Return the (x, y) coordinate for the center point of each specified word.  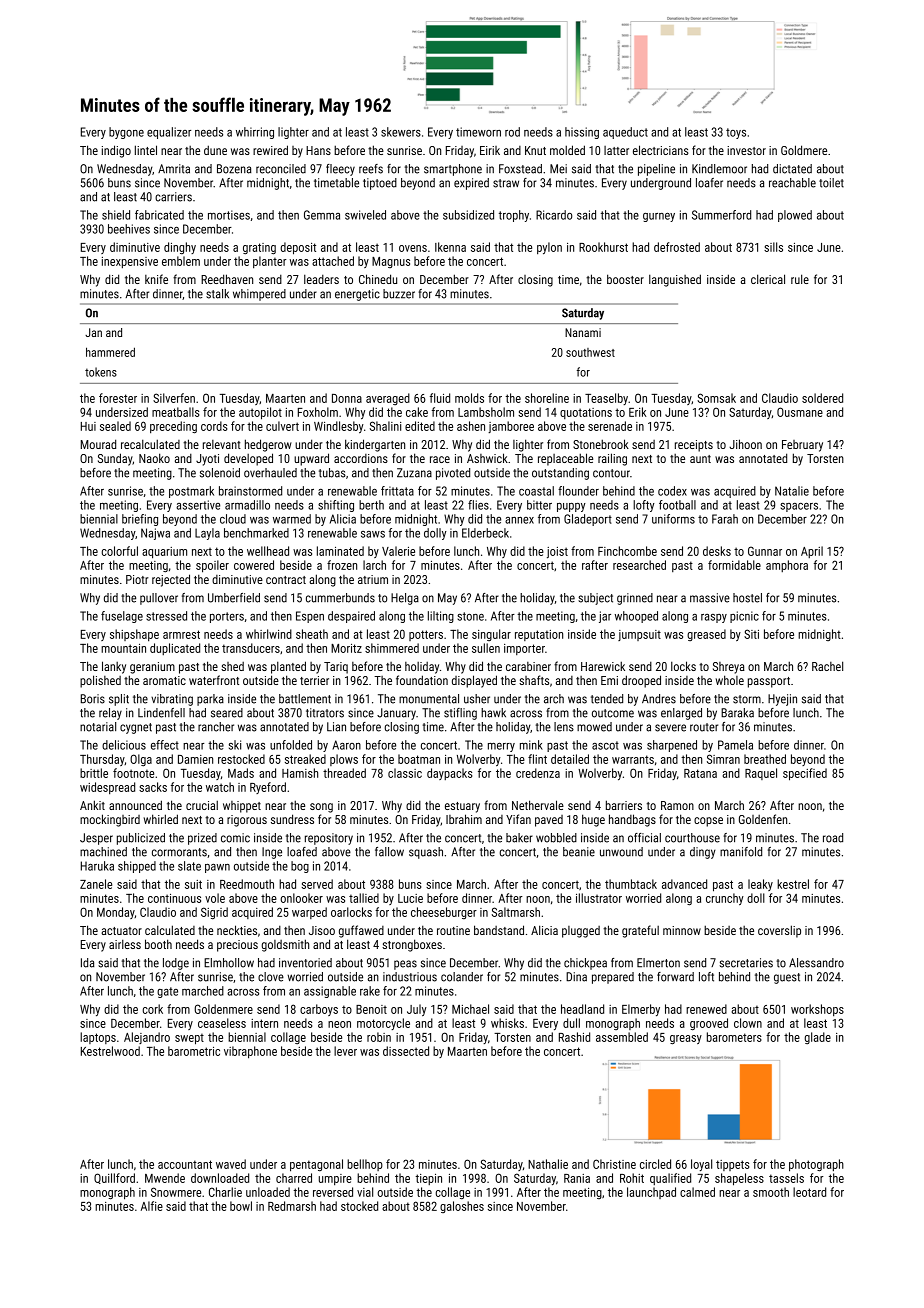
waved (231, 1164)
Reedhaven (227, 279)
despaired (351, 617)
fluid (440, 398)
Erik (638, 412)
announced (135, 805)
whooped (636, 617)
